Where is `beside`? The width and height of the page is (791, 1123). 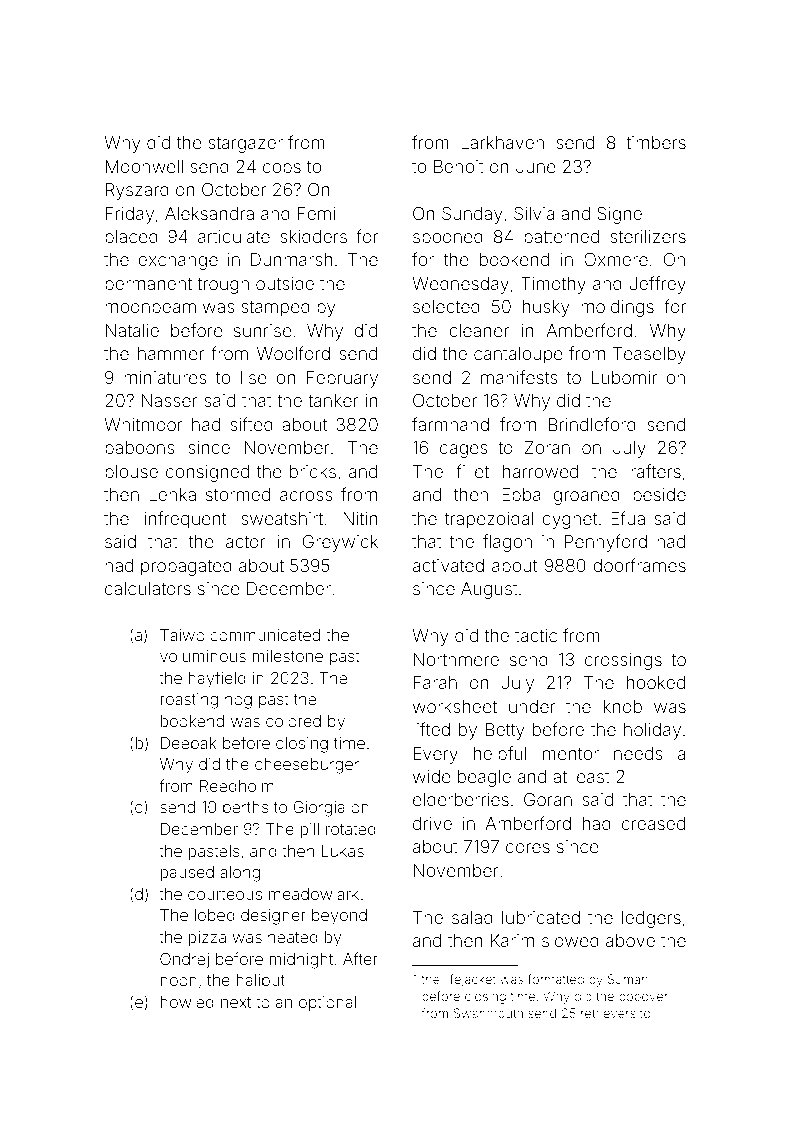 beside is located at coordinates (659, 494).
